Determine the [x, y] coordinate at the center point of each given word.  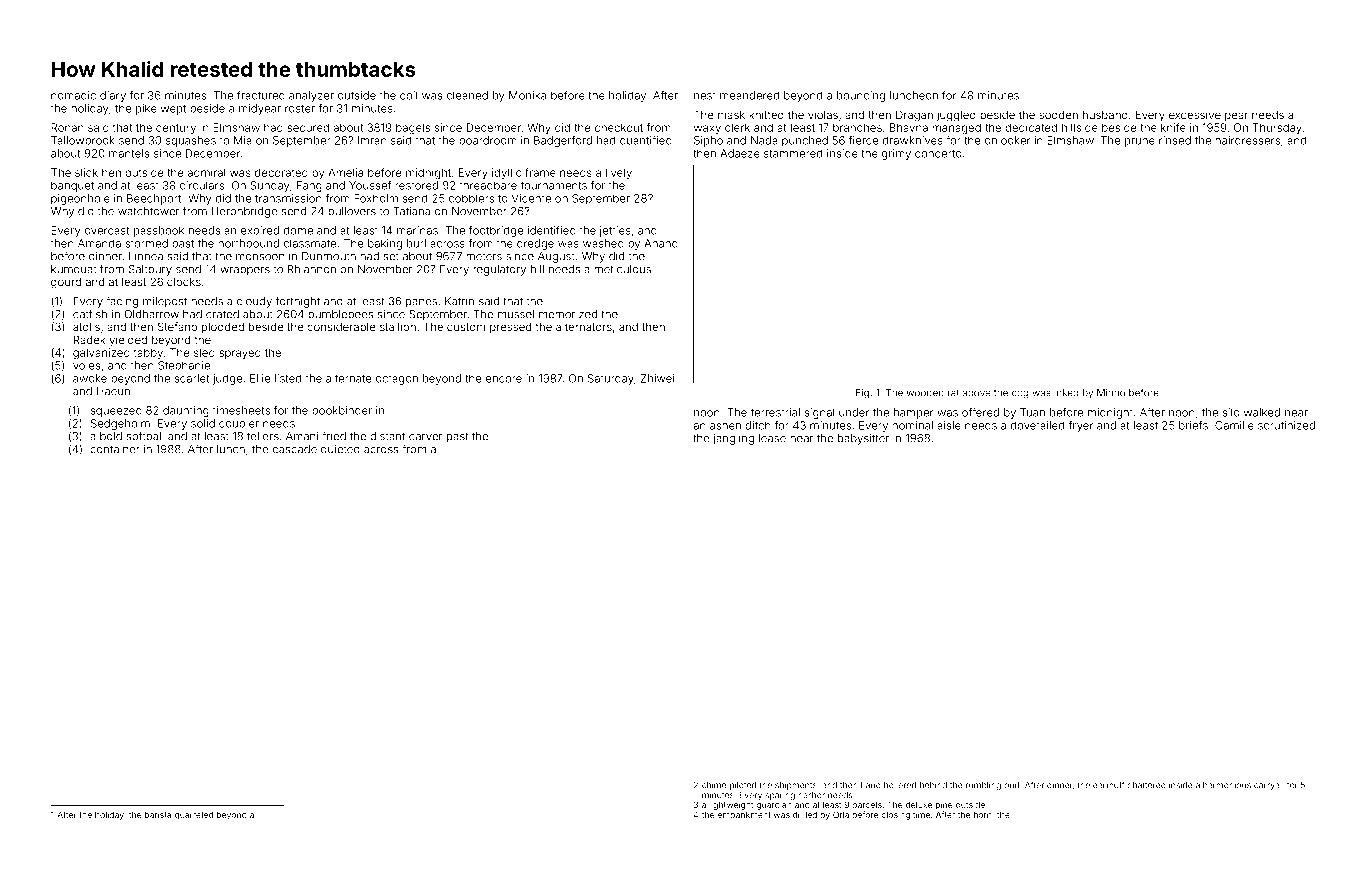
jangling [733, 439]
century [176, 129]
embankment [744, 814]
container [115, 449]
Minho [1111, 393]
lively [619, 173]
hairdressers [1247, 140]
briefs [1193, 425]
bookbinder [342, 410]
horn [982, 814]
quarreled [194, 815]
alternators [584, 327]
